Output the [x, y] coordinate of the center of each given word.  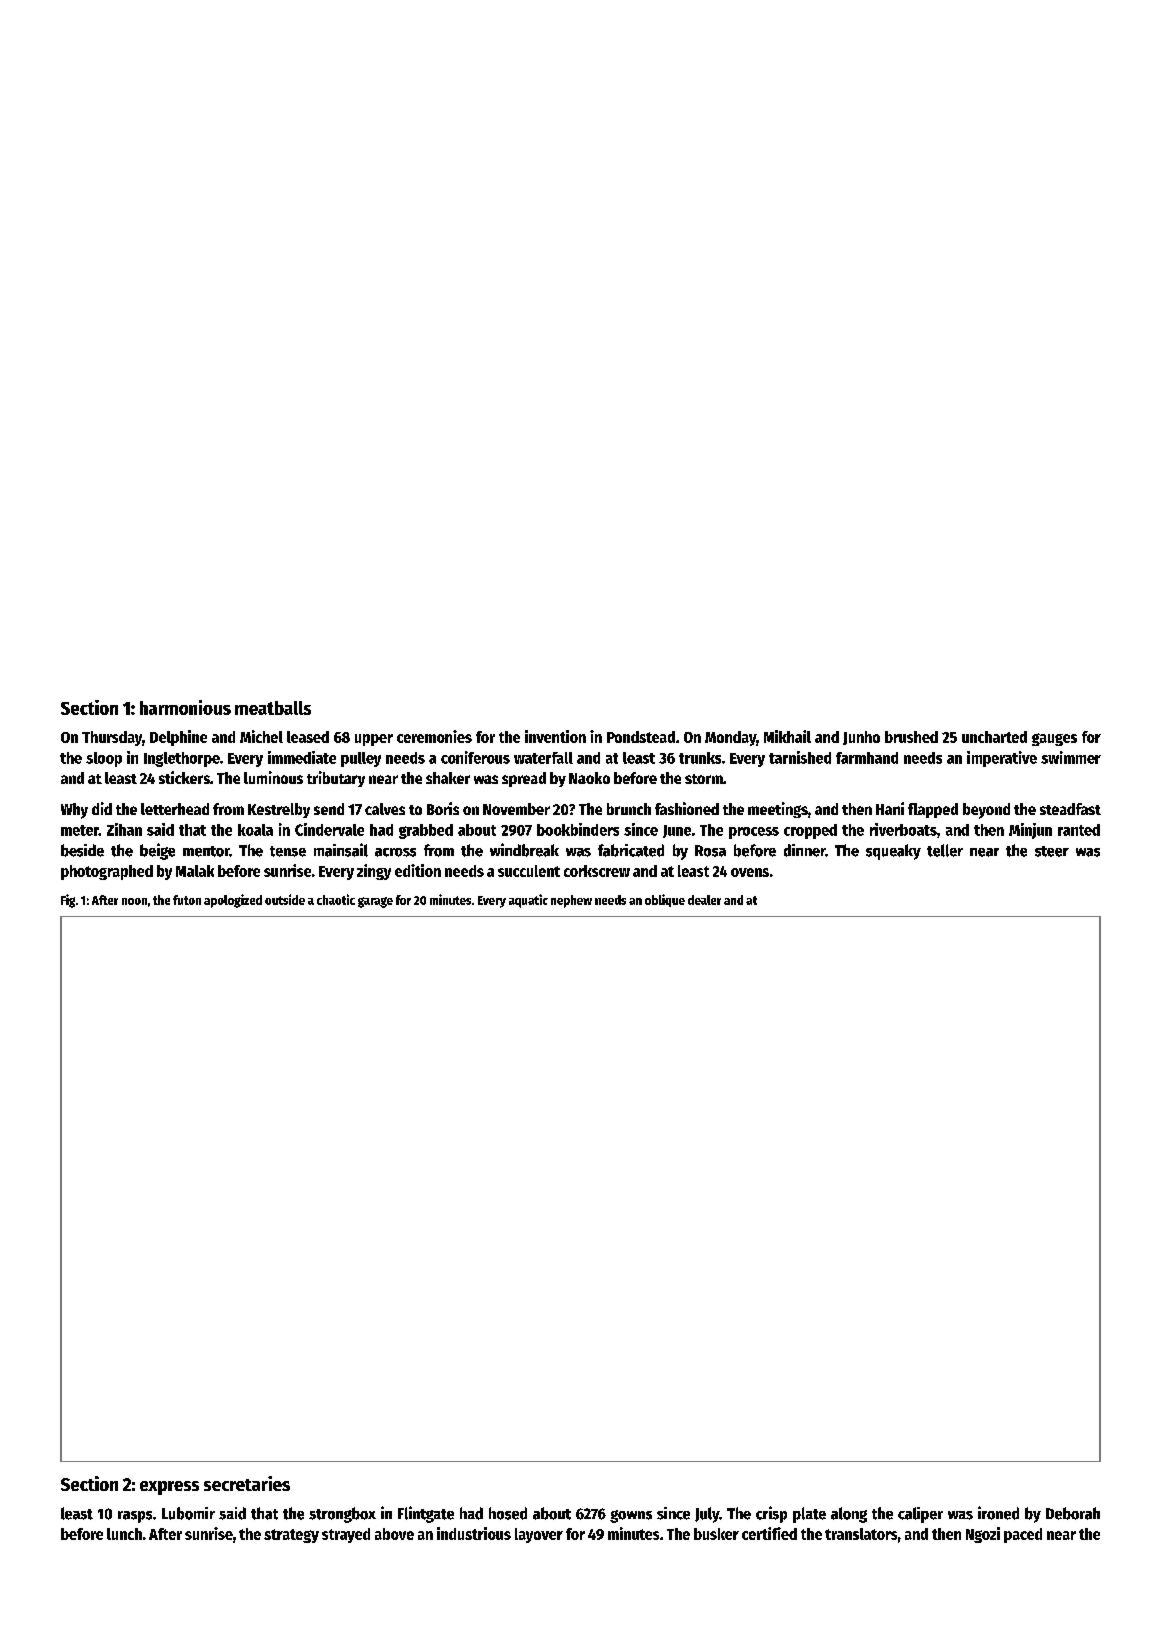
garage [375, 902]
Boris [443, 808]
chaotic [336, 899]
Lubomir [188, 1513]
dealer [704, 900]
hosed [508, 1513]
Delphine [178, 738]
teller [945, 850]
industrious [474, 1533]
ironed [998, 1513]
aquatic [528, 901]
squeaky [893, 852]
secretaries [247, 1483]
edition [418, 870]
